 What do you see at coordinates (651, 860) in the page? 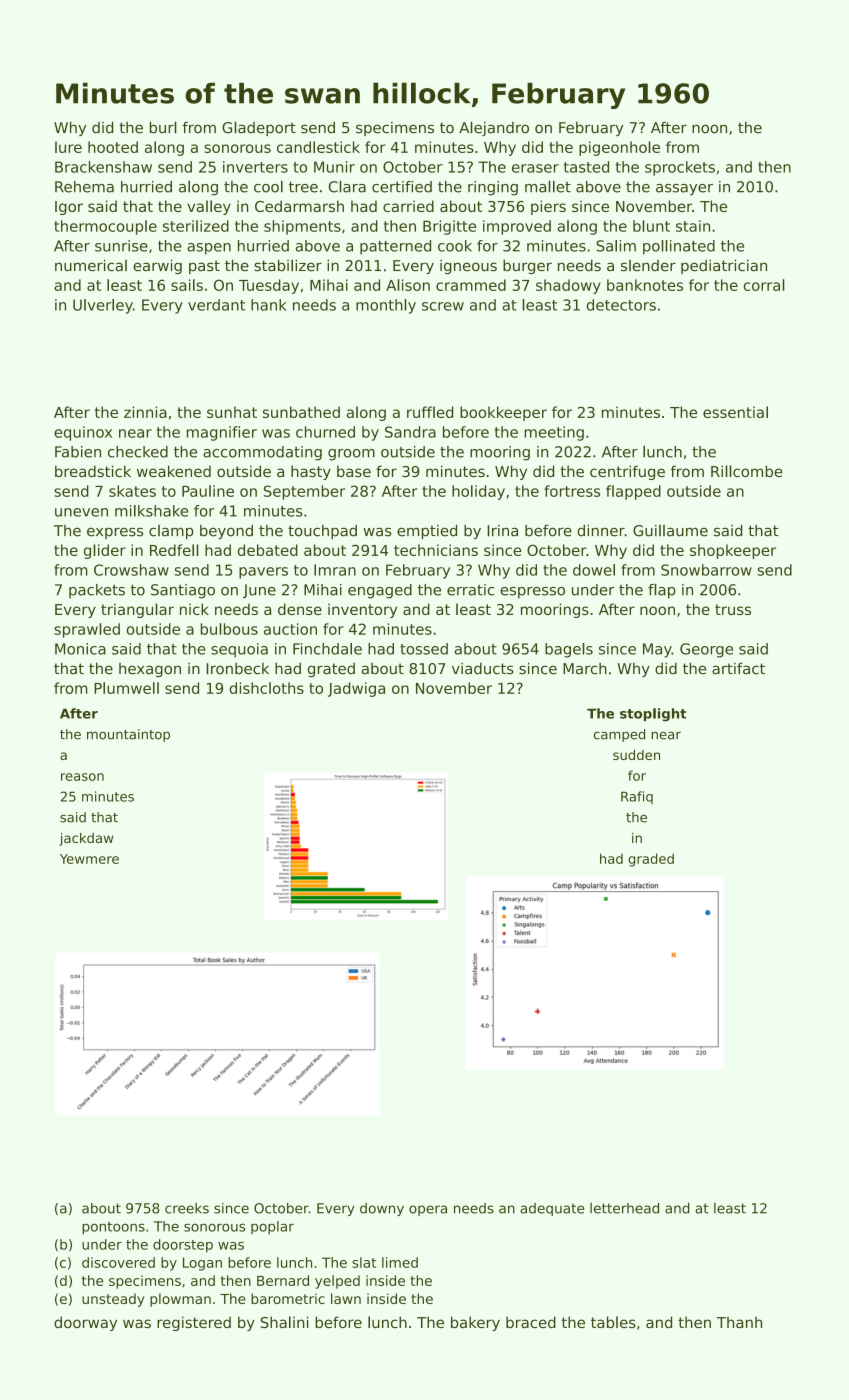
I see `graded` at bounding box center [651, 860].
